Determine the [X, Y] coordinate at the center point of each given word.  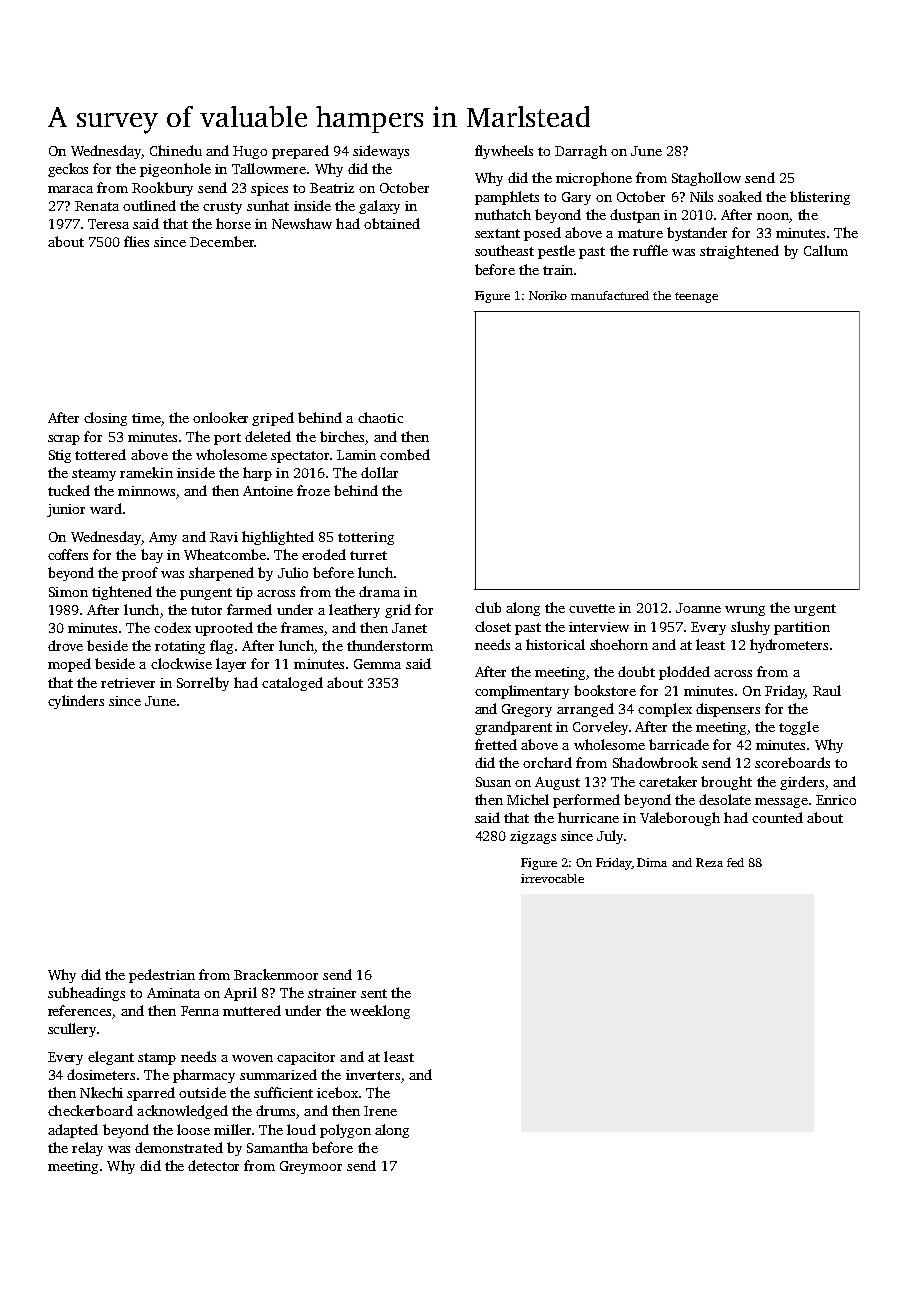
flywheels [504, 152]
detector [213, 1165]
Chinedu [176, 150]
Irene [380, 1111]
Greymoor [311, 1167]
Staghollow [706, 179]
